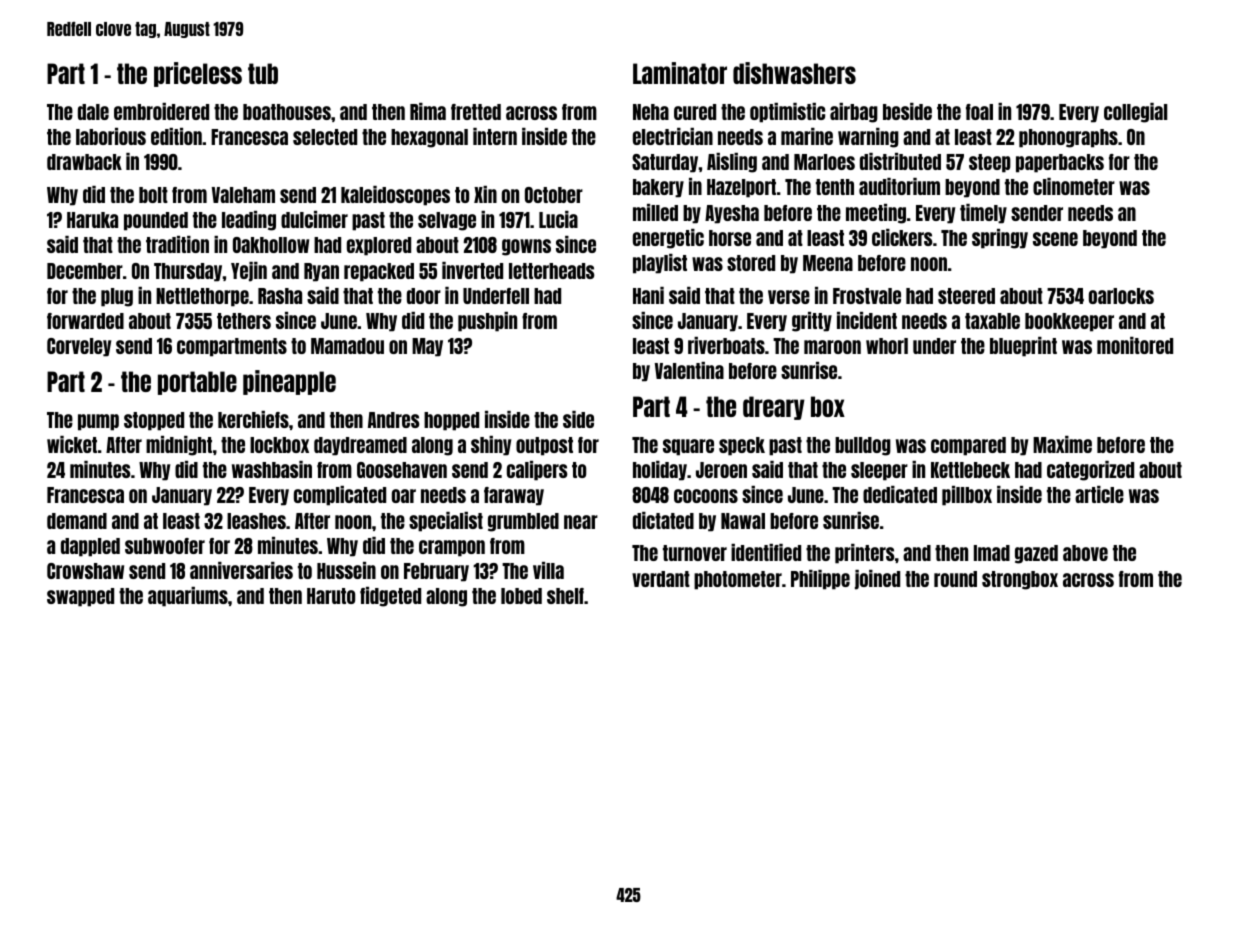 This screenshot has height=952, width=1233. I want to click on above, so click(1085, 553).
